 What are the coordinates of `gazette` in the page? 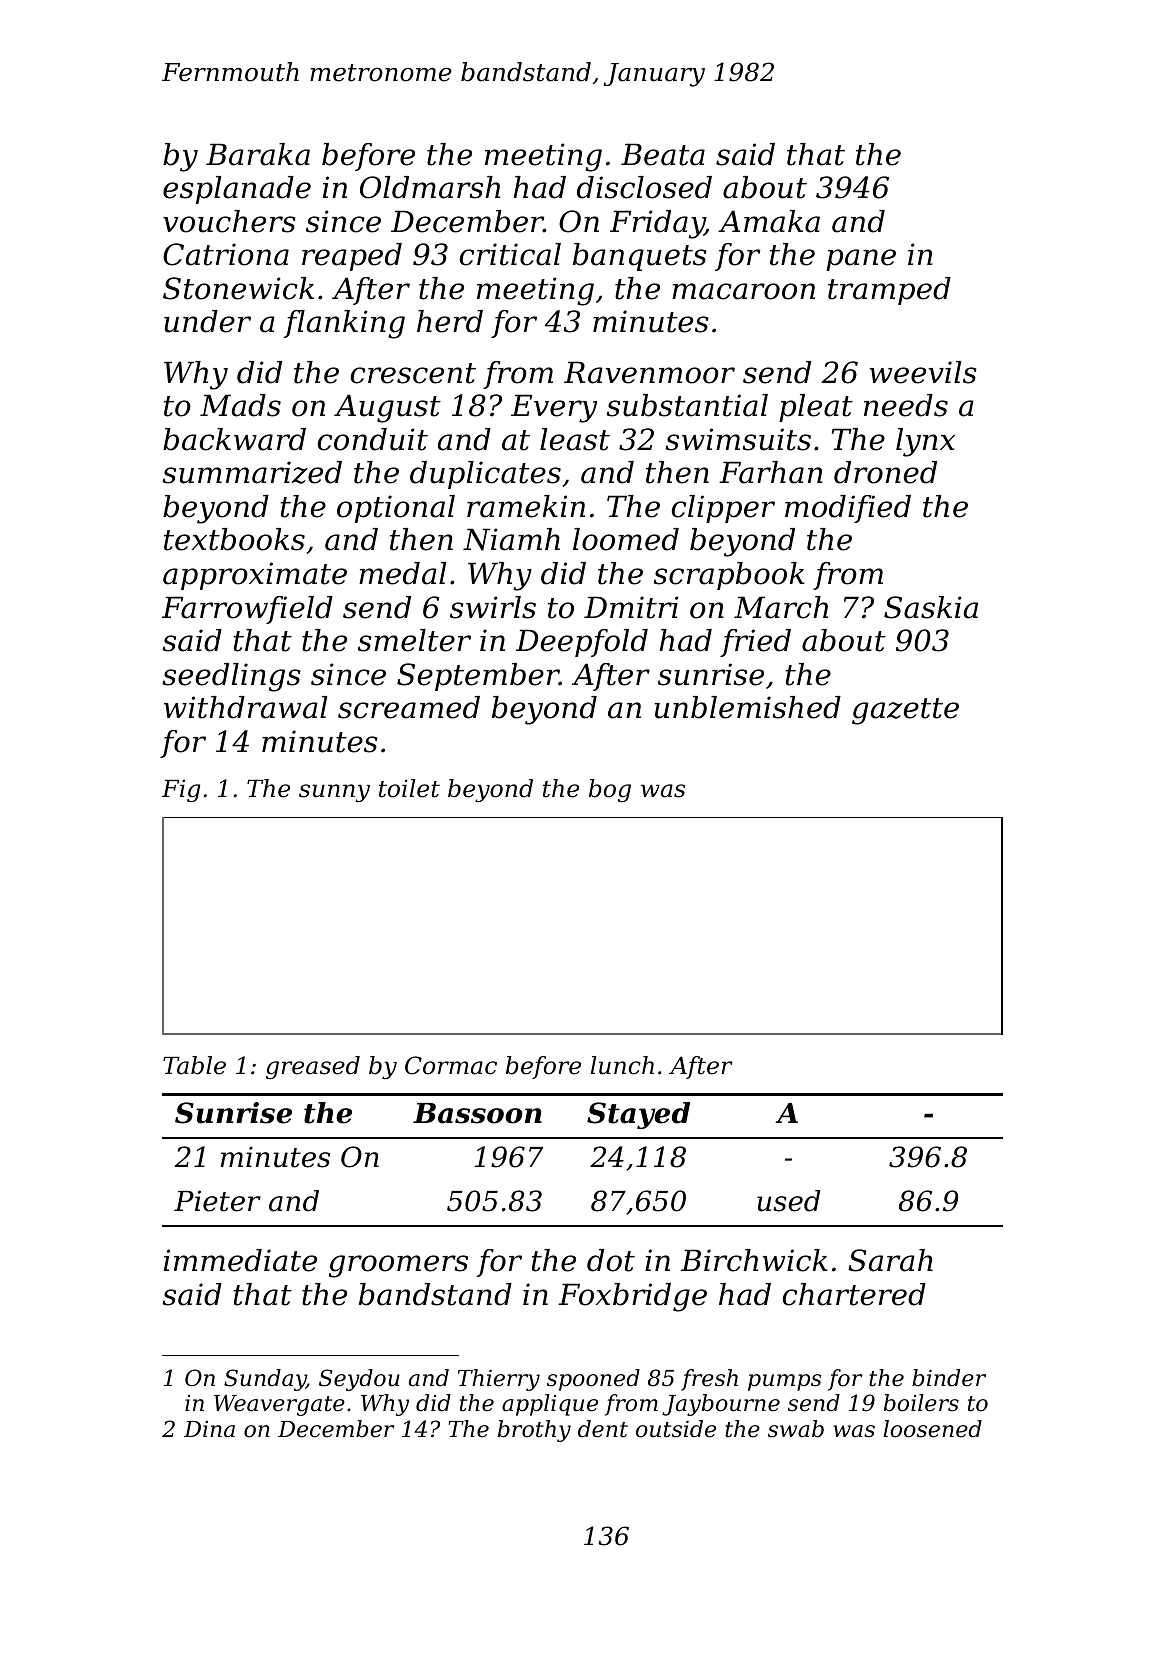 It's located at (905, 711).
